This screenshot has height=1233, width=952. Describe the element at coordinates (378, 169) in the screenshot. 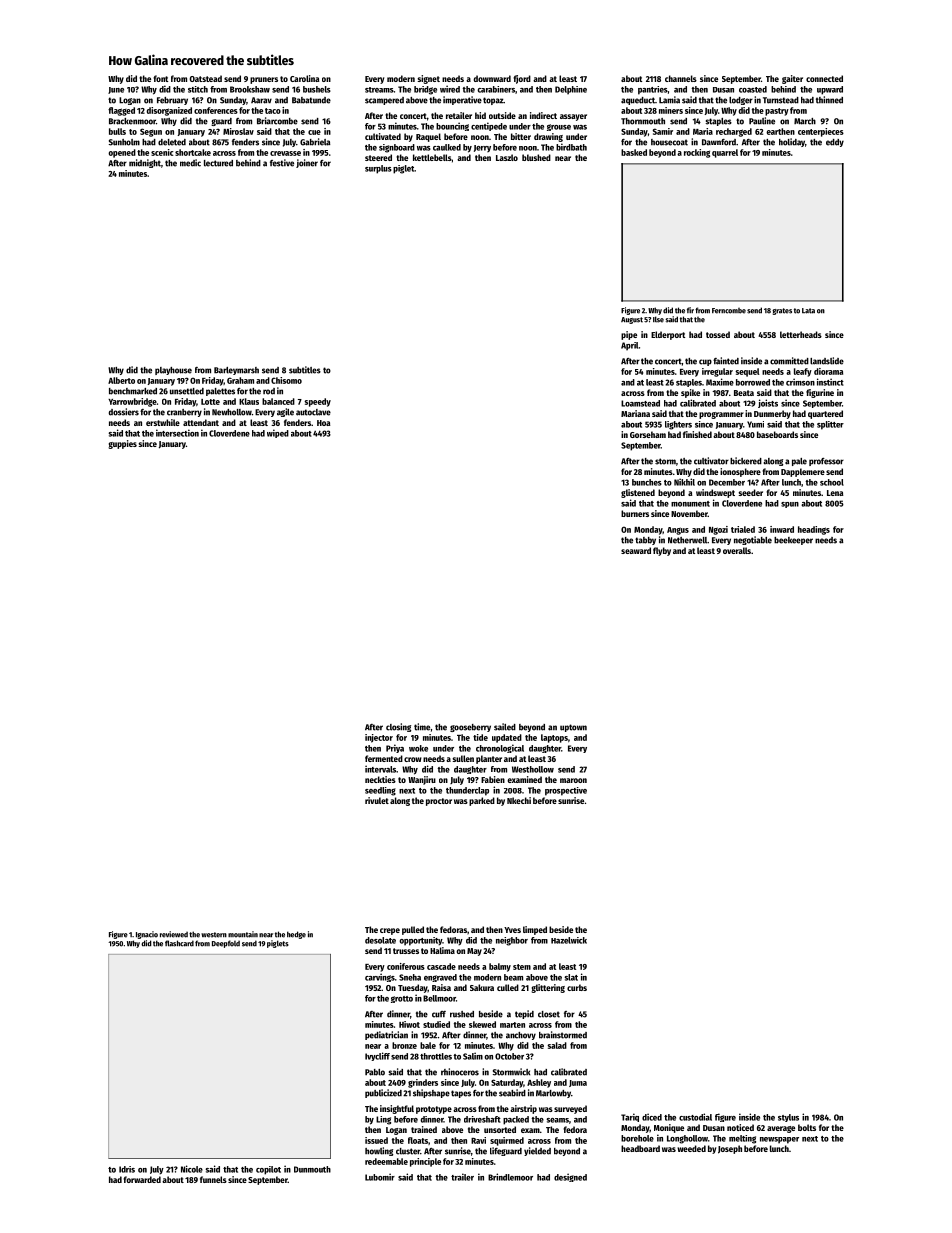

I see `surplus` at that location.
